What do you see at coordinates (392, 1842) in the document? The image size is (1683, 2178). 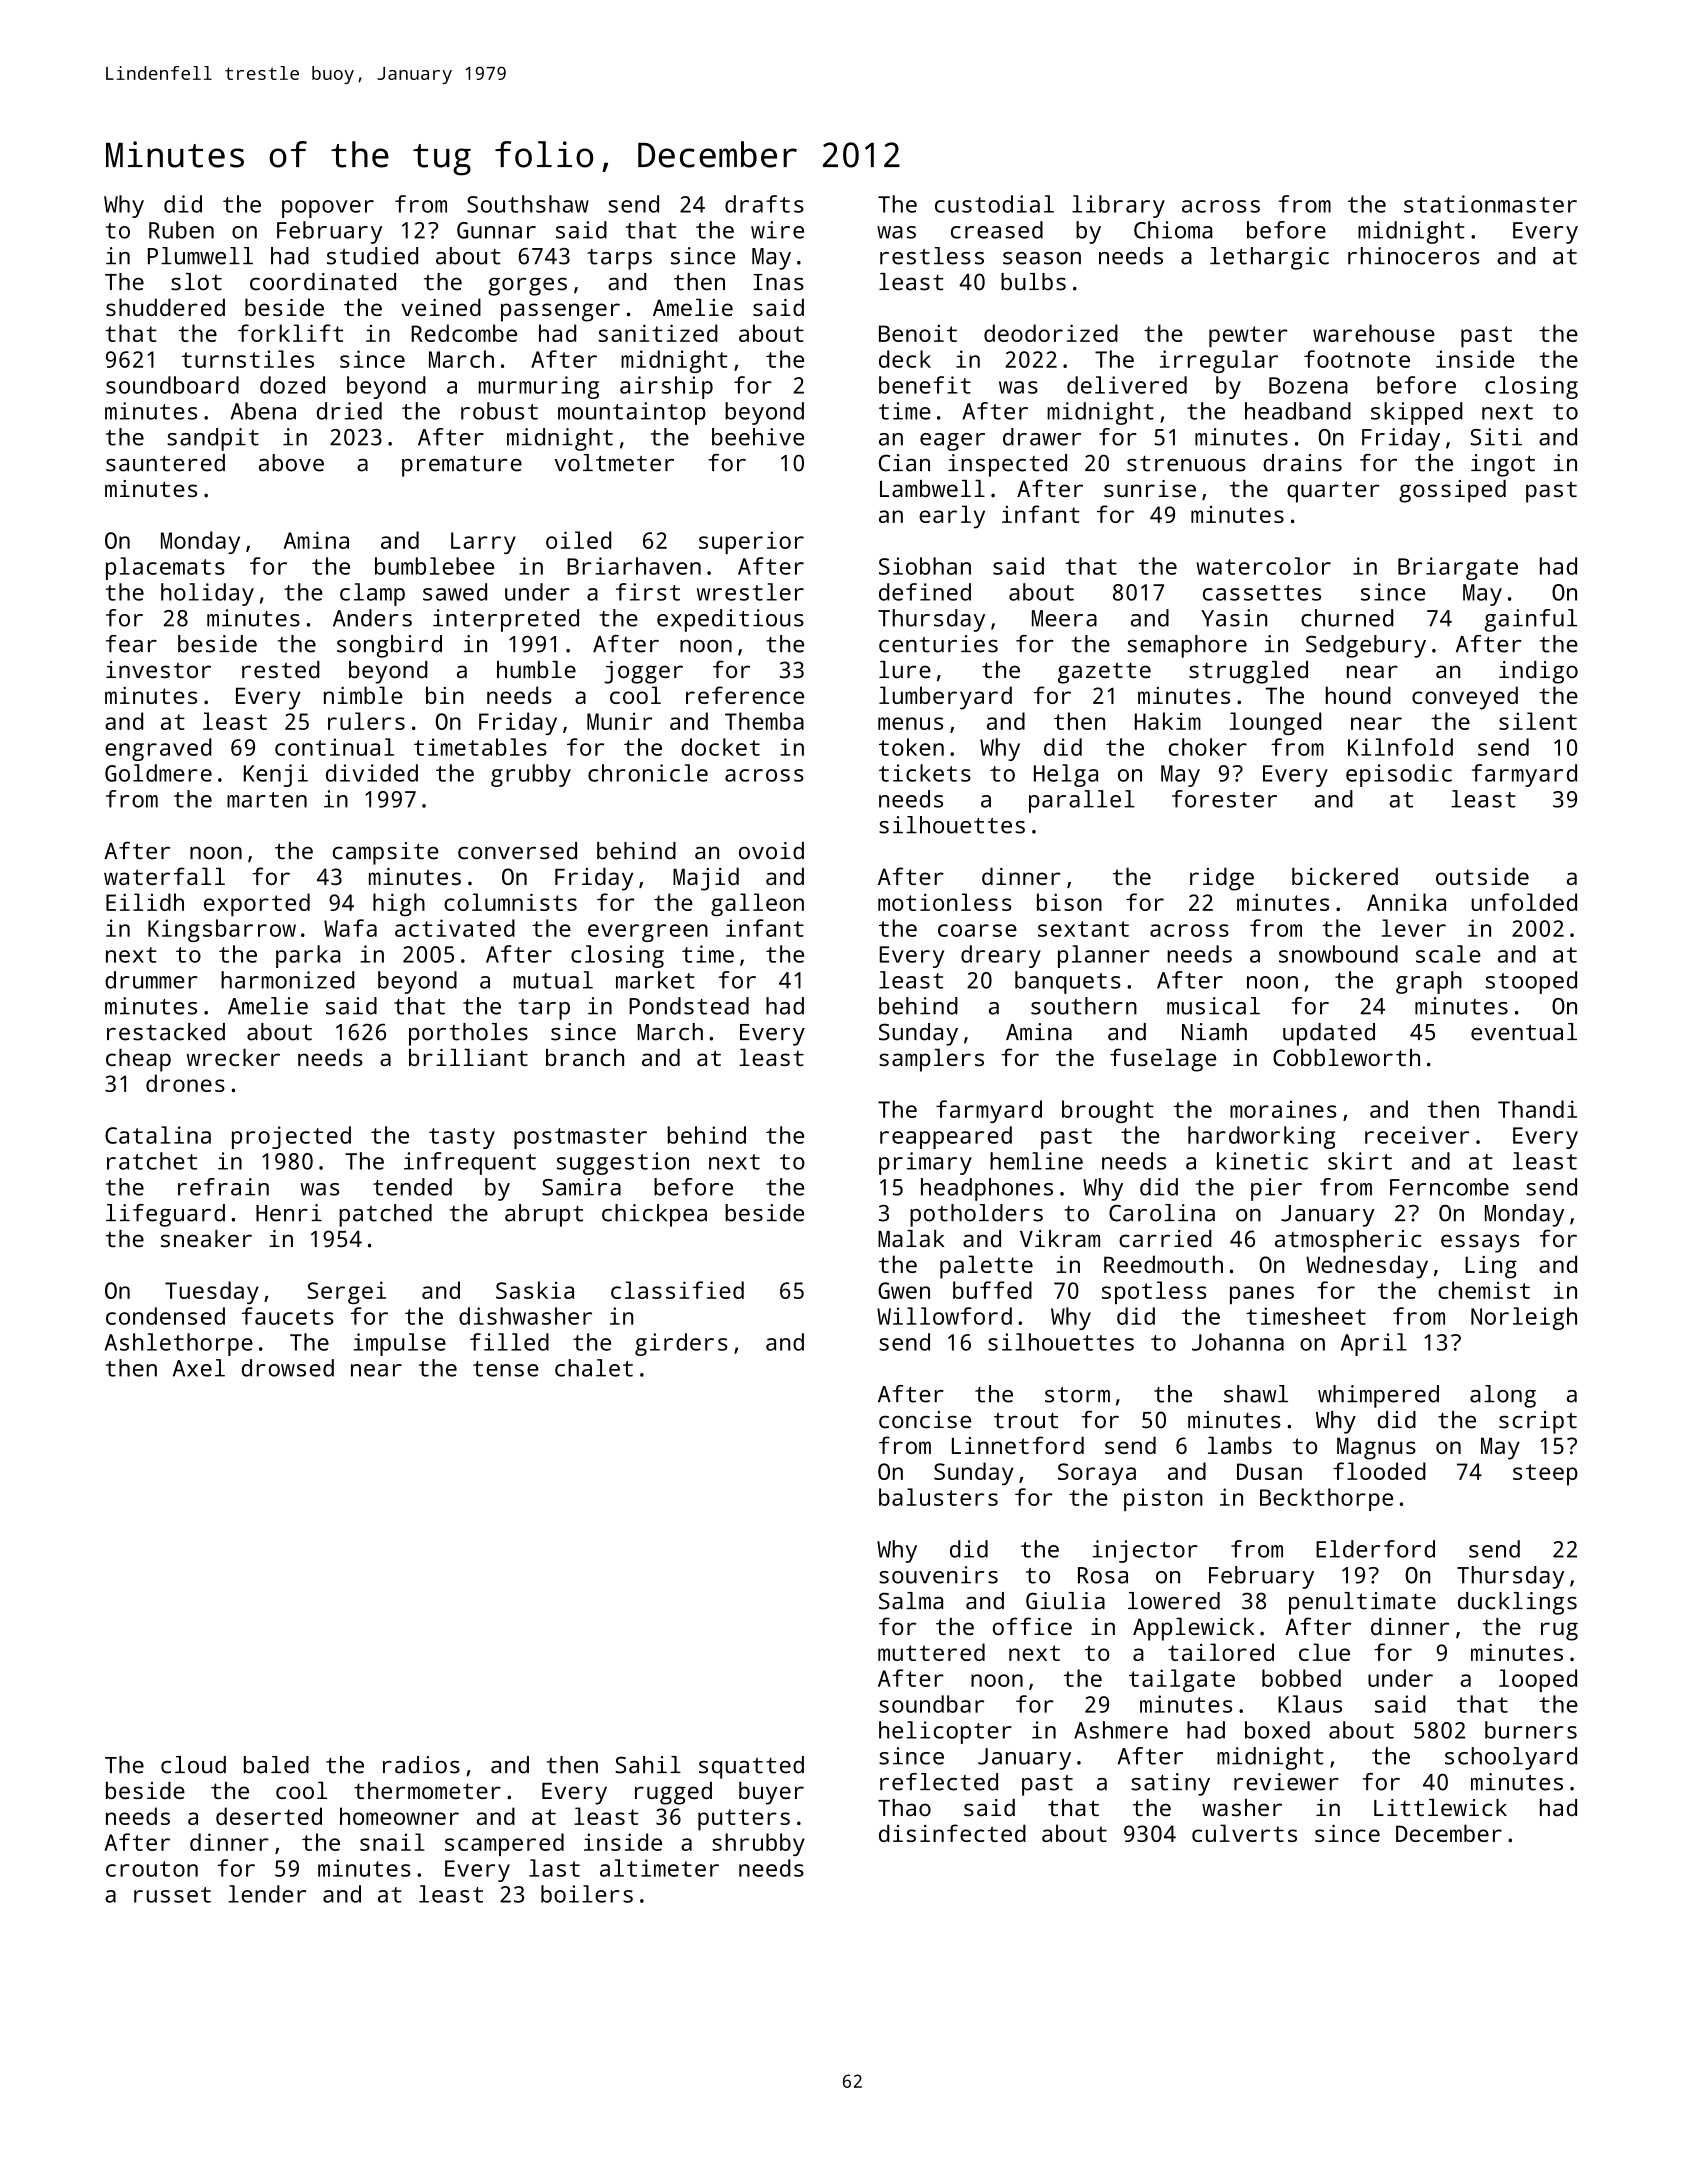 I see `snail` at bounding box center [392, 1842].
